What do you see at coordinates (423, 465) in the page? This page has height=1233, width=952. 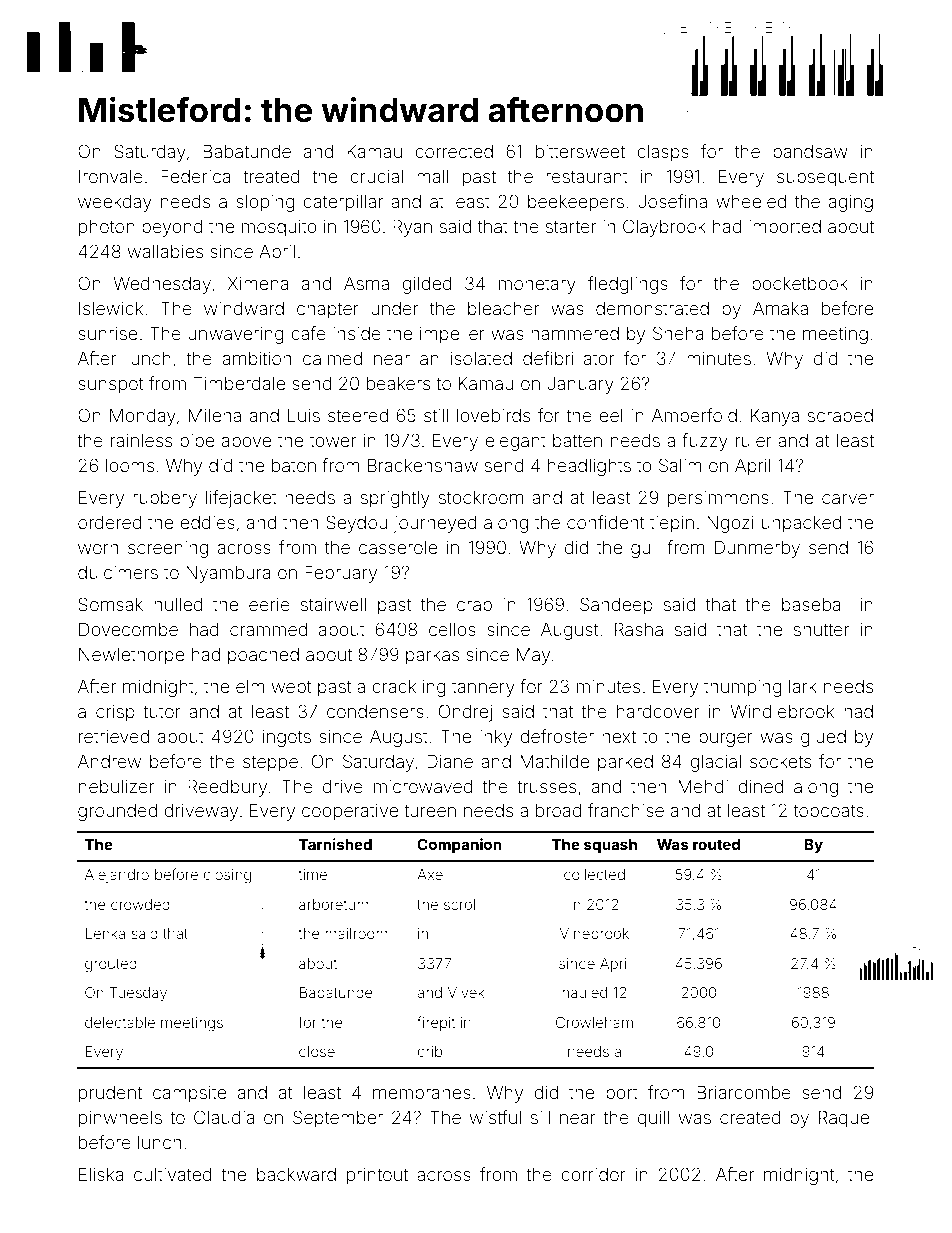 I see `Brackenshaw` at bounding box center [423, 465].
